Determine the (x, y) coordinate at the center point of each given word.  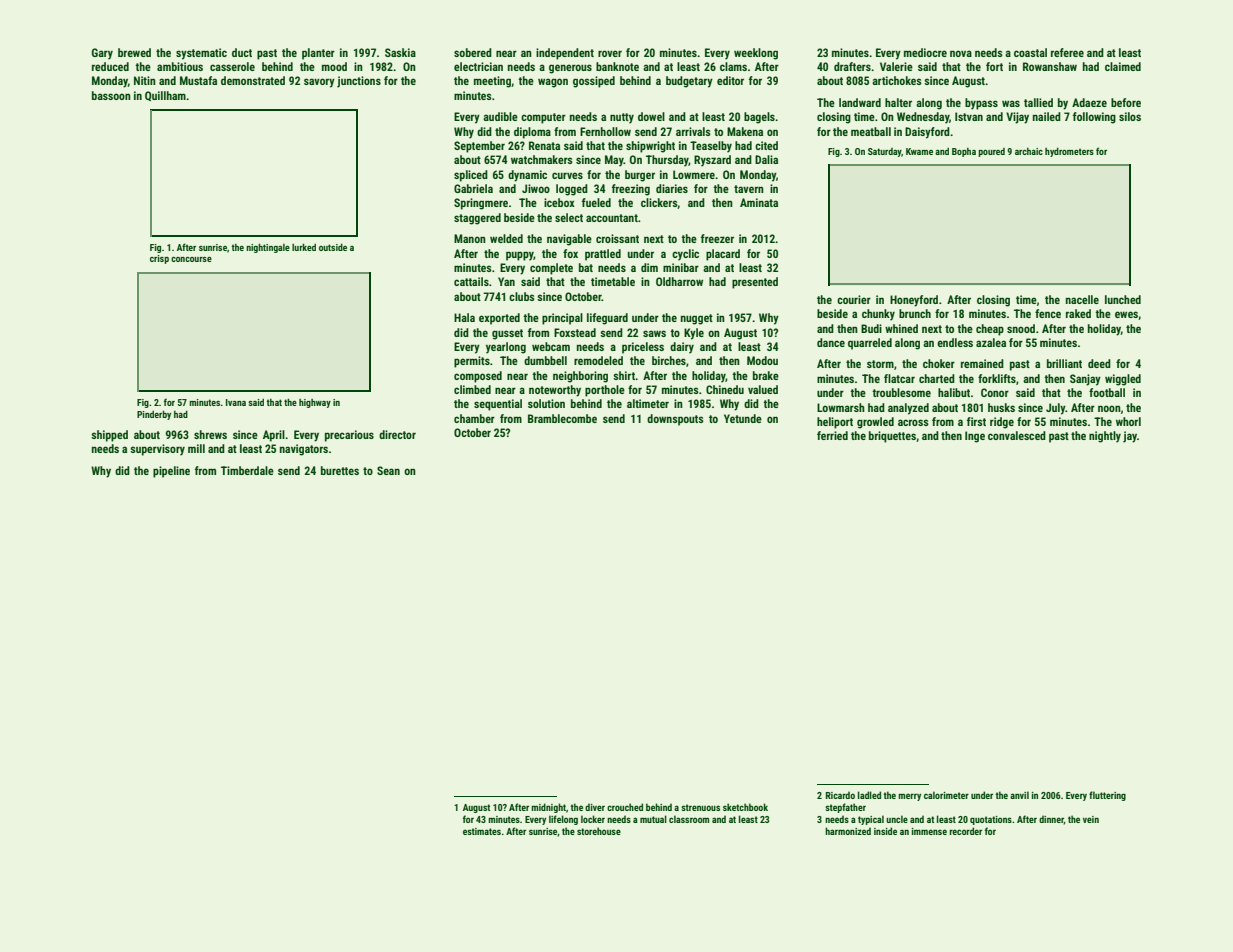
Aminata (759, 202)
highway (315, 403)
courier (854, 299)
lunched (1123, 299)
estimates (482, 831)
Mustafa (198, 80)
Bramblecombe (562, 418)
